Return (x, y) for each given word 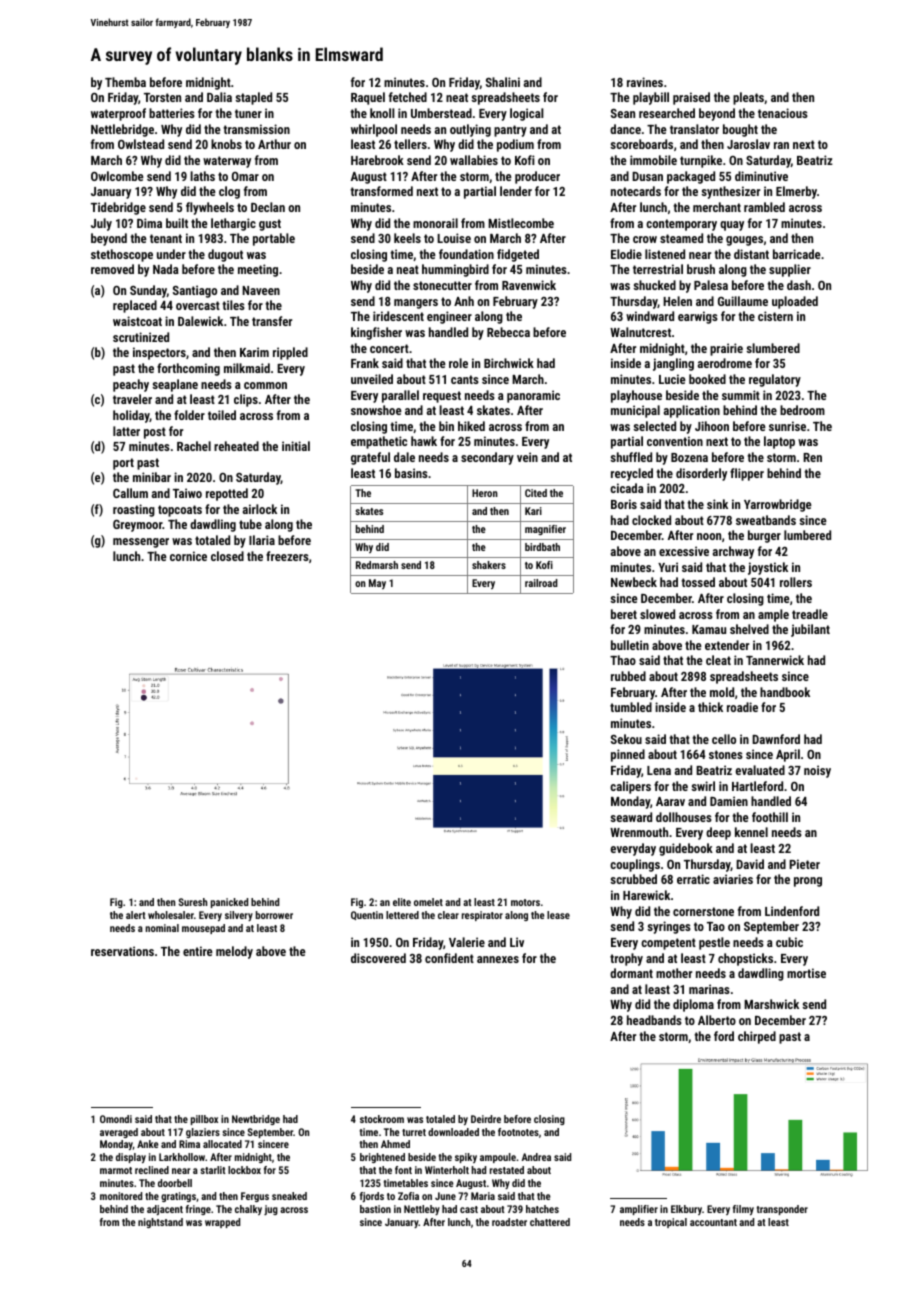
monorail (435, 223)
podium (515, 145)
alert (136, 915)
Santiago (195, 291)
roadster (509, 1222)
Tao (716, 926)
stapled (253, 98)
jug (271, 1210)
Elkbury (686, 1210)
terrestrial (658, 269)
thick (710, 707)
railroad (541, 583)
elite (402, 902)
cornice (188, 556)
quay (732, 226)
